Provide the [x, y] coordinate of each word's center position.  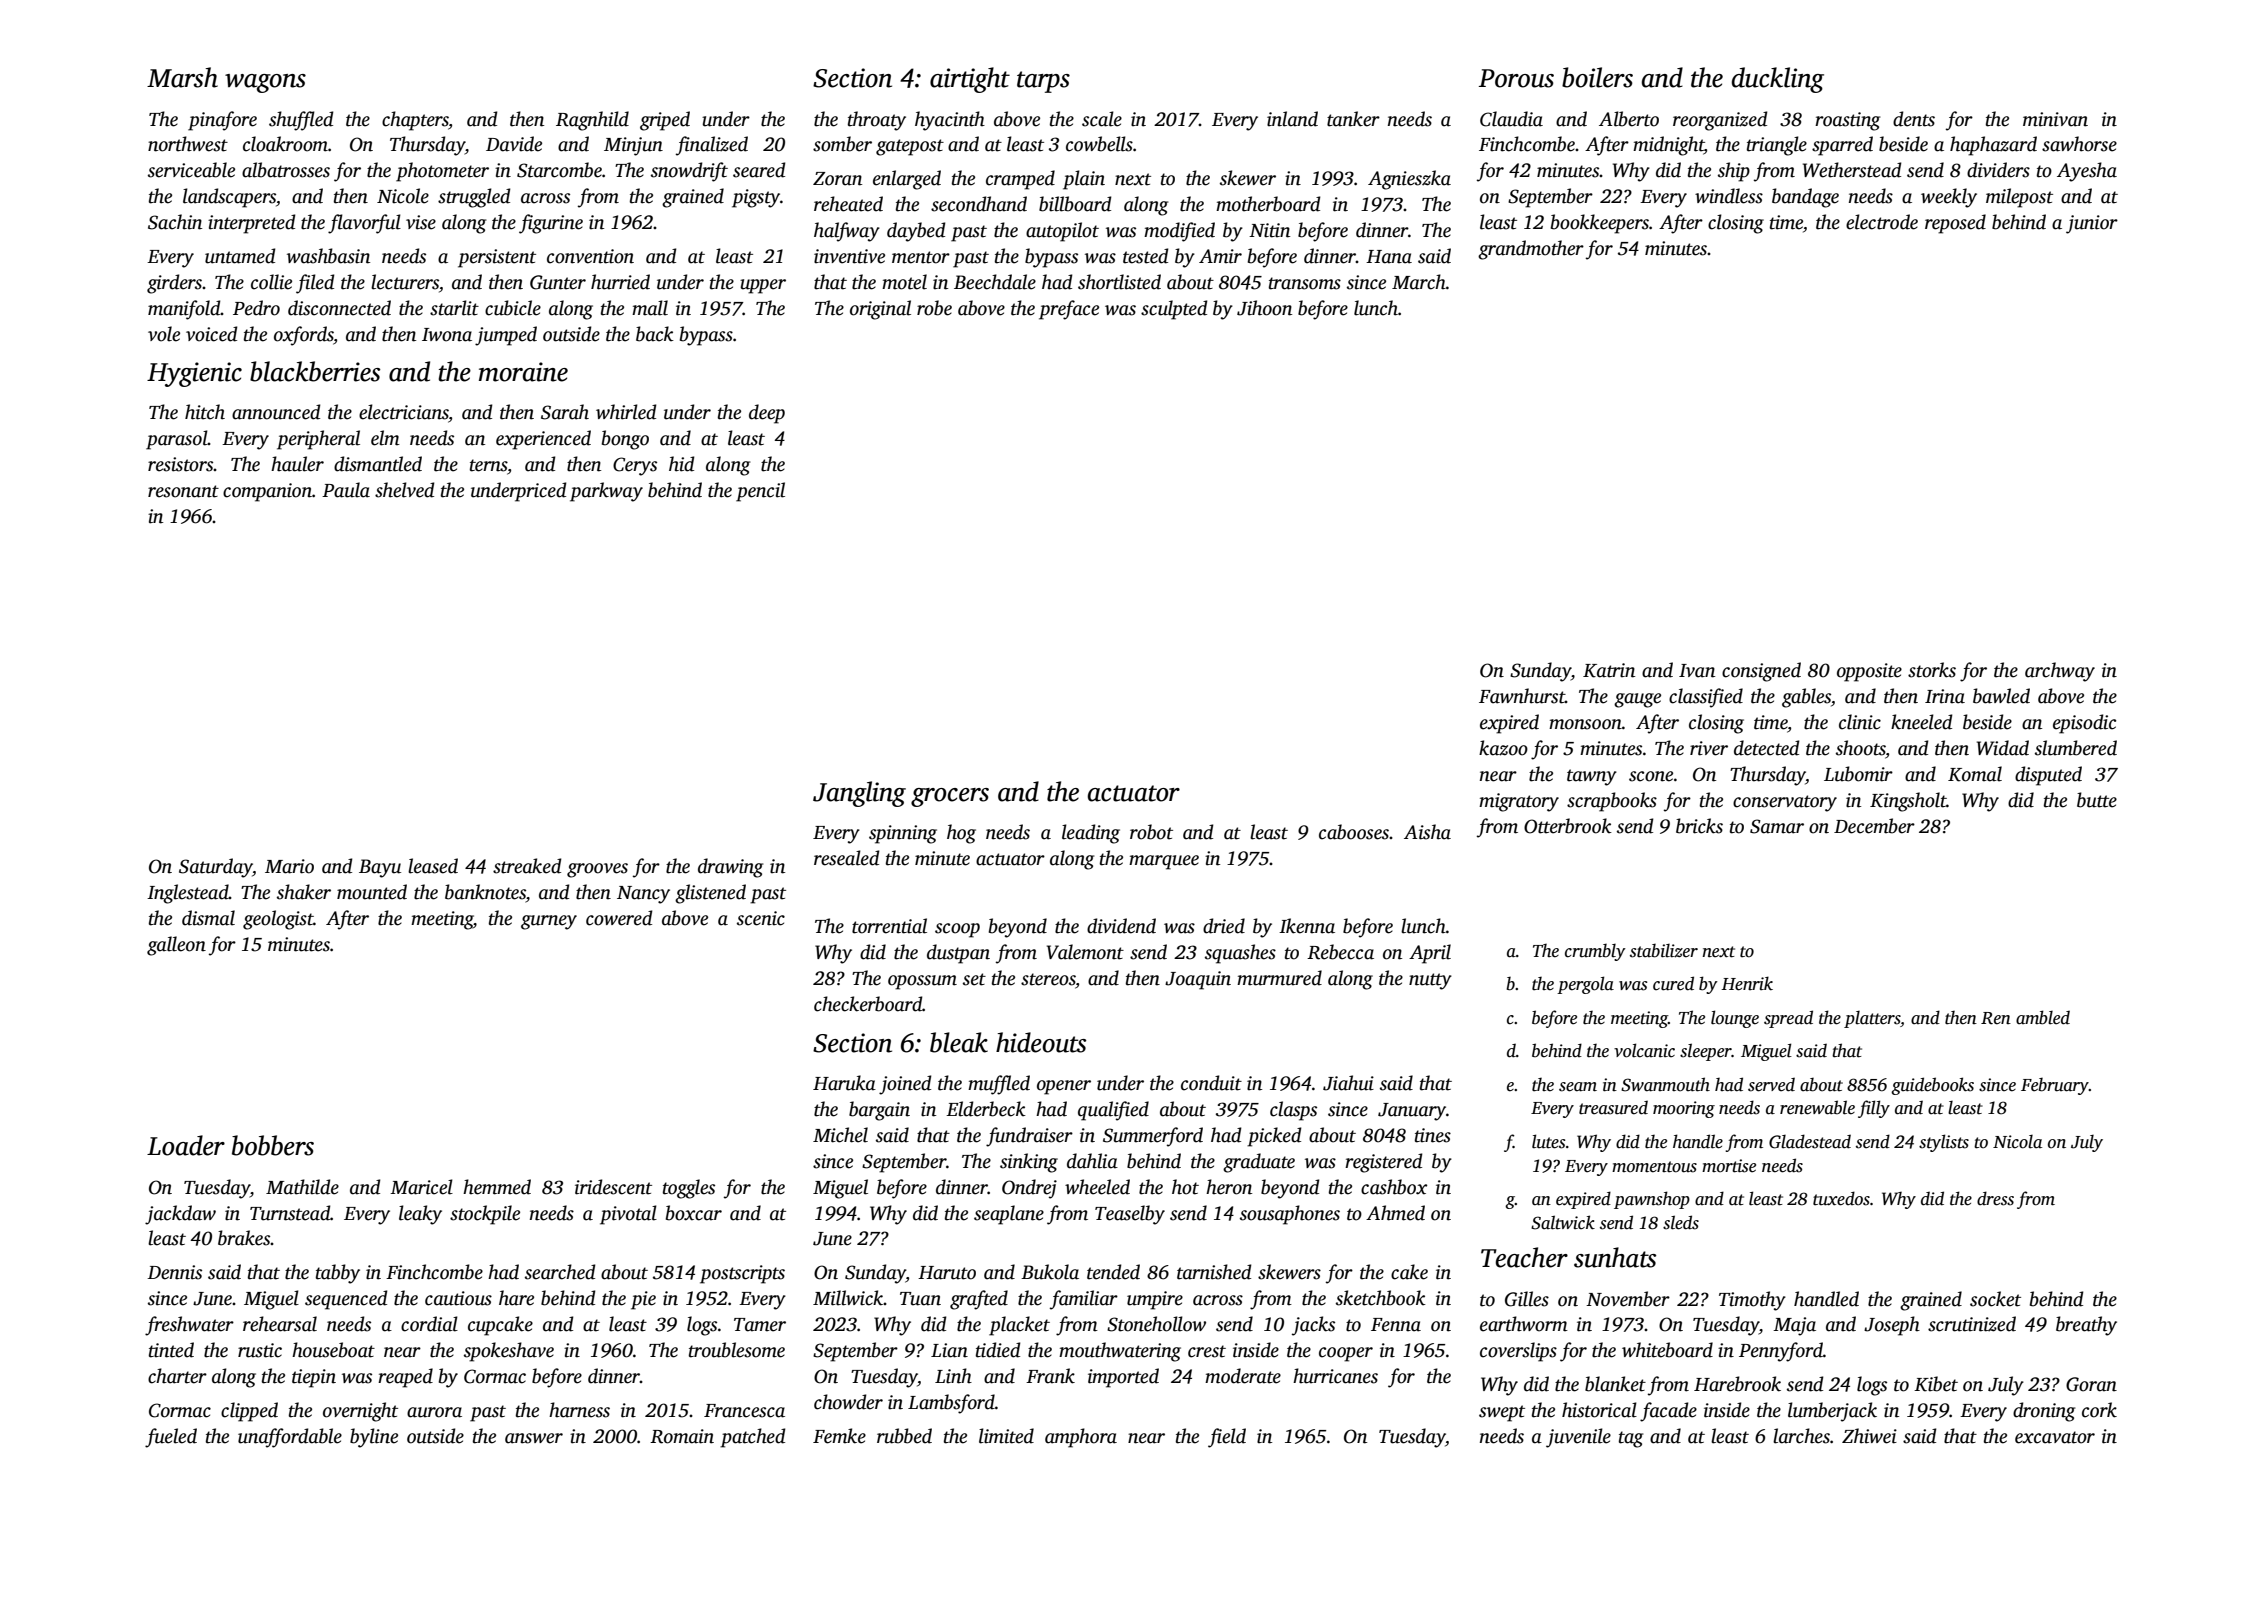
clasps [1293, 1111]
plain [1084, 180]
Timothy [1752, 1301]
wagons [265, 83]
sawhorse [2079, 144]
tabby [338, 1274]
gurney [549, 922]
